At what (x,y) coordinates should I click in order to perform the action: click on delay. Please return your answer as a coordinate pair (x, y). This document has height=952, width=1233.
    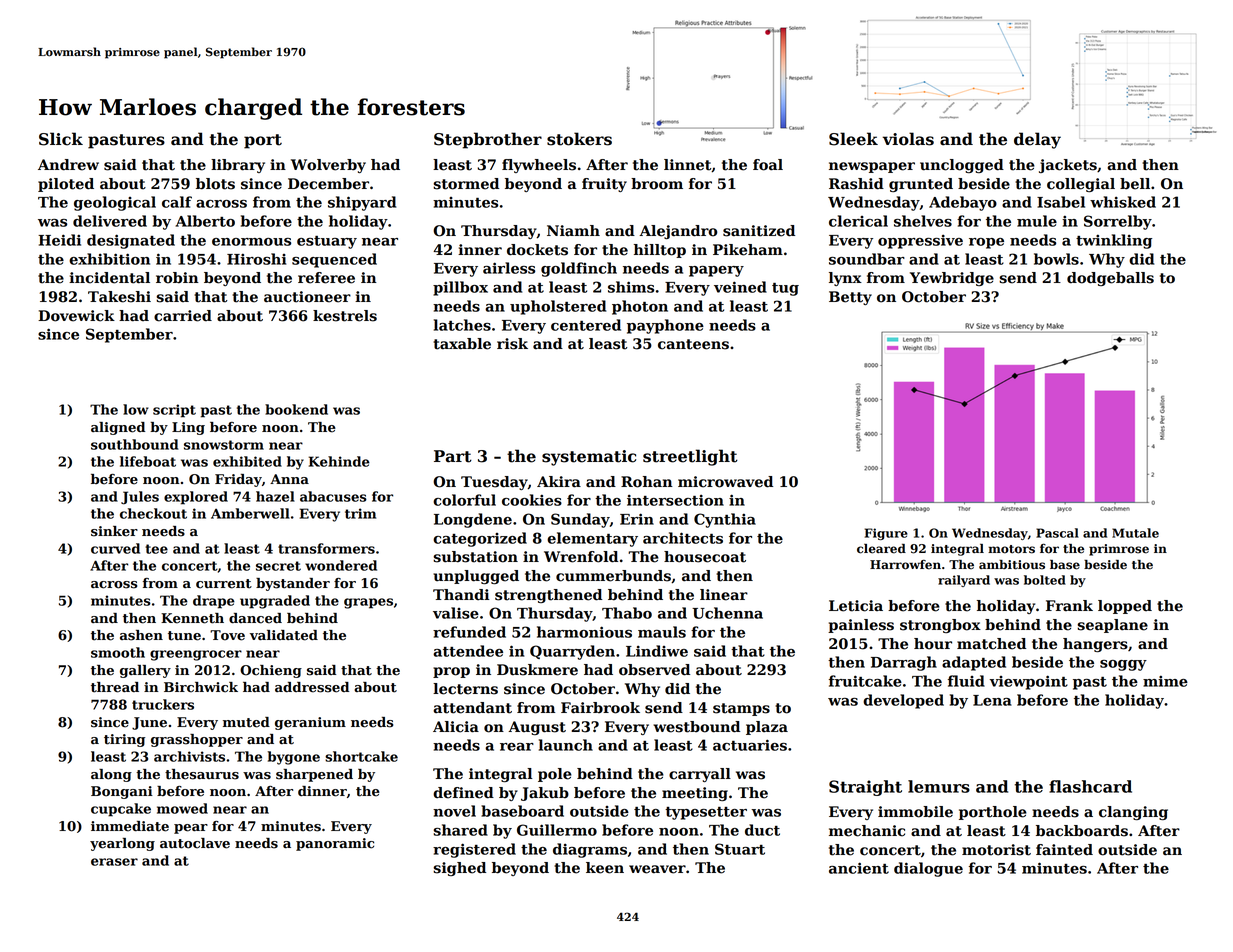
    Looking at the image, I should click on (1037, 140).
